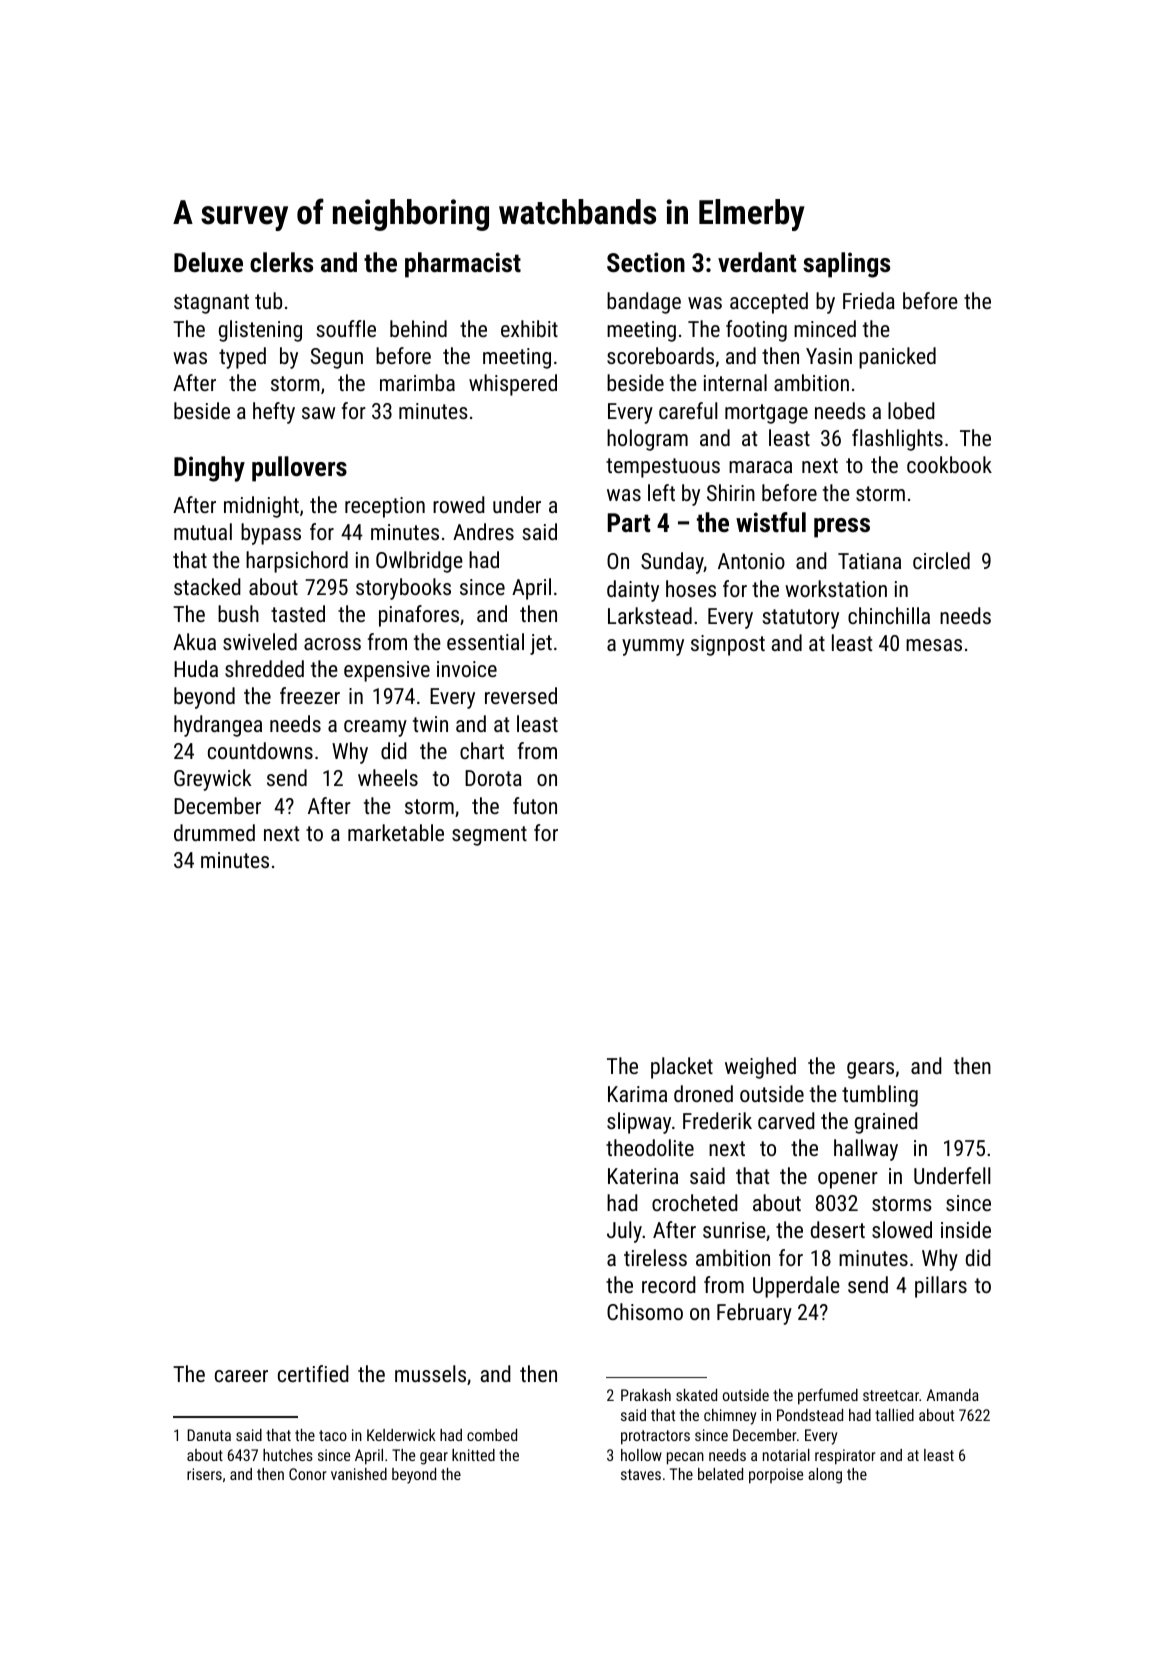  I want to click on grained, so click(886, 1123).
